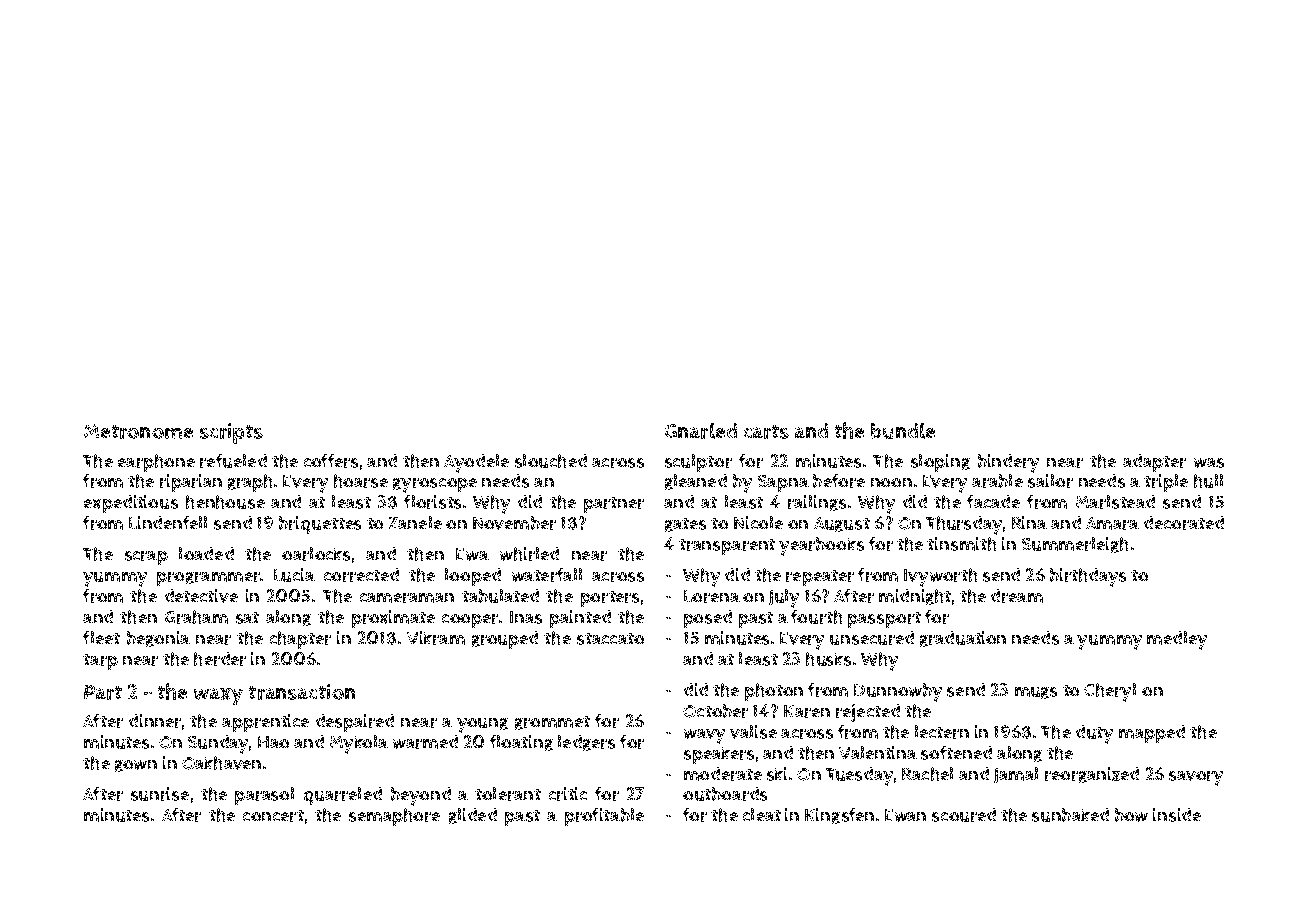  What do you see at coordinates (762, 814) in the page?
I see `cleat` at bounding box center [762, 814].
